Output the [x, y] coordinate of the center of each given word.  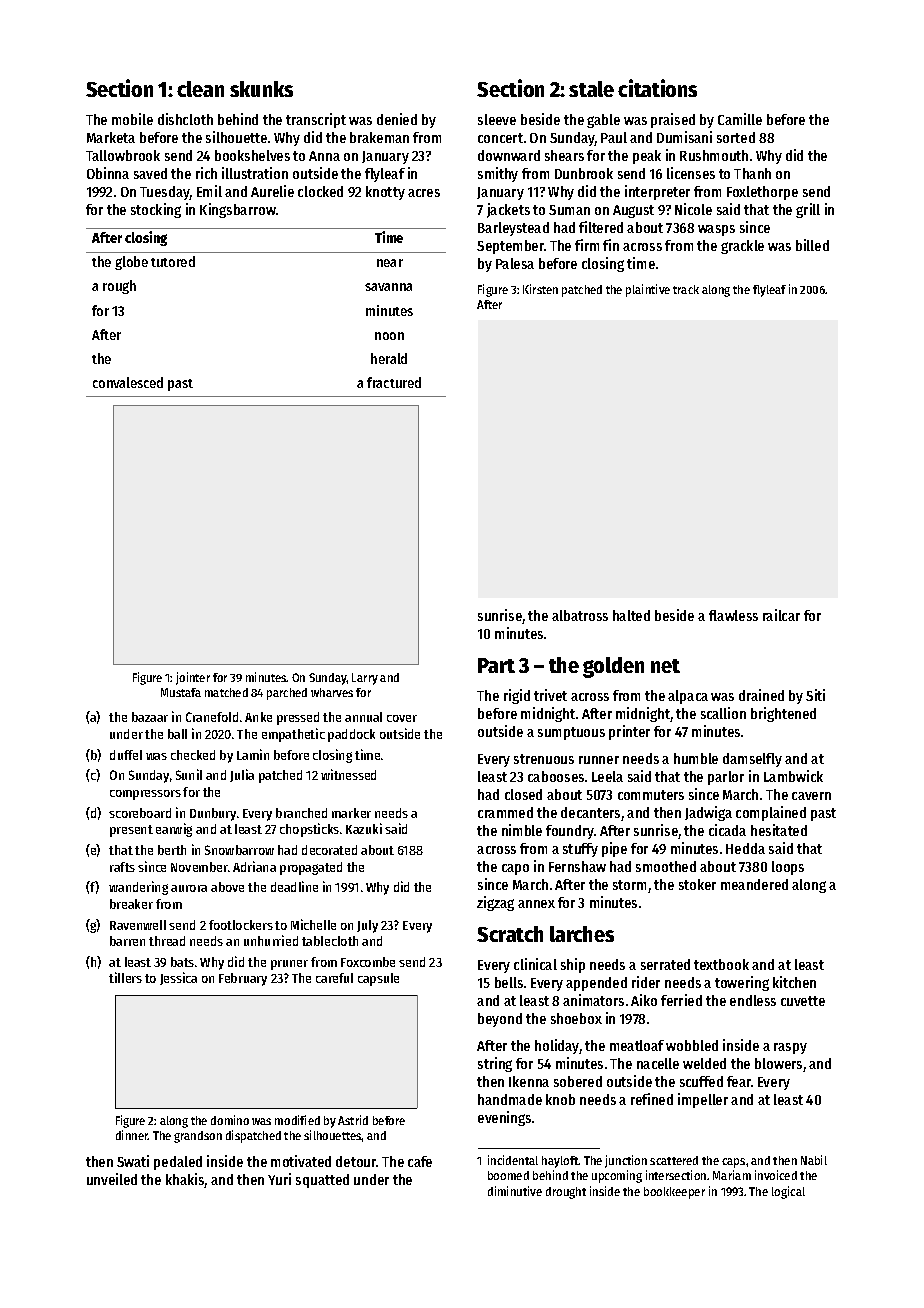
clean [200, 89]
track [686, 289]
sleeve [497, 119]
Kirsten [540, 289]
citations [657, 88]
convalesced [128, 382]
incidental [513, 1160]
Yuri [279, 1179]
